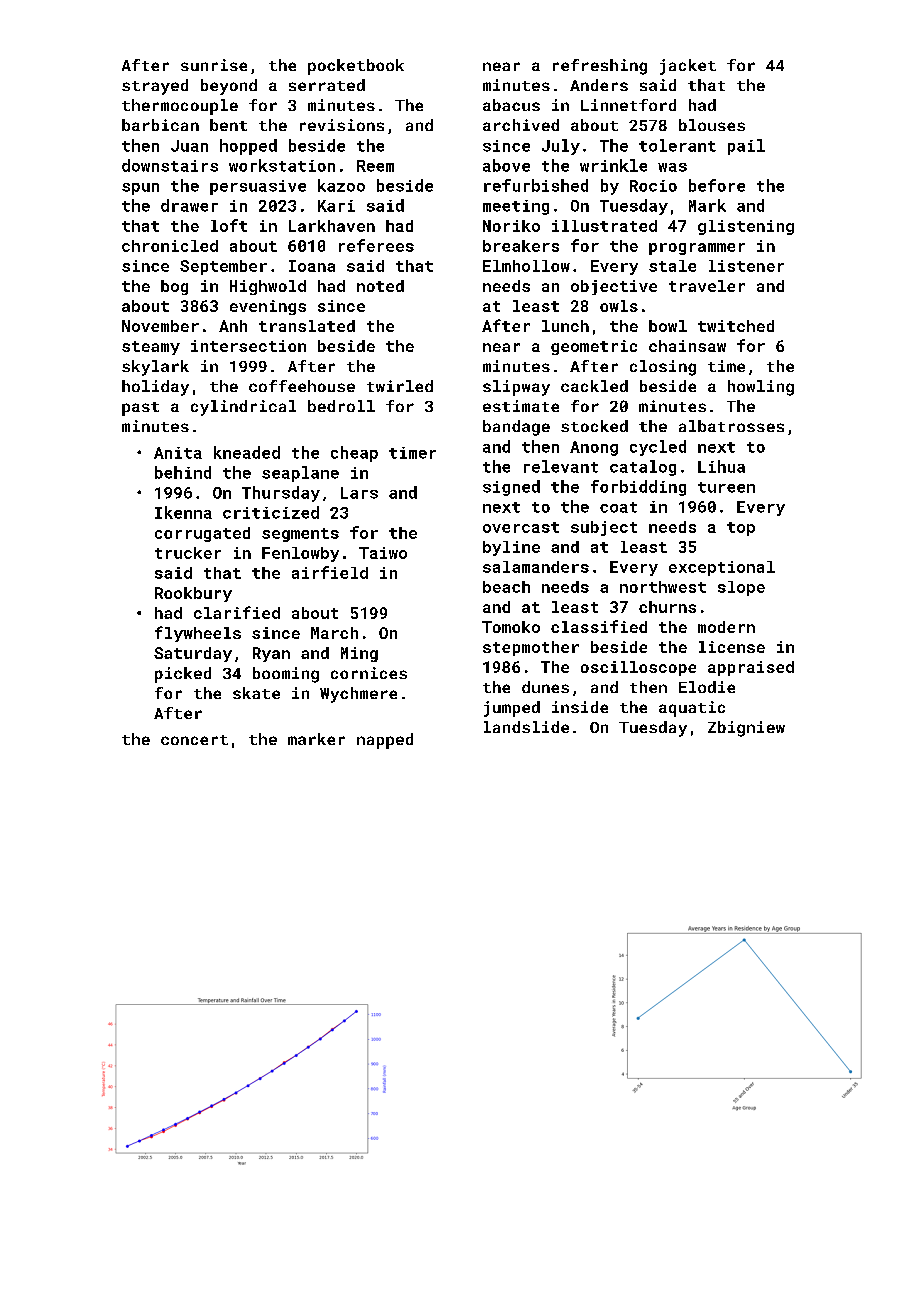  I want to click on pocketbook, so click(356, 67).
